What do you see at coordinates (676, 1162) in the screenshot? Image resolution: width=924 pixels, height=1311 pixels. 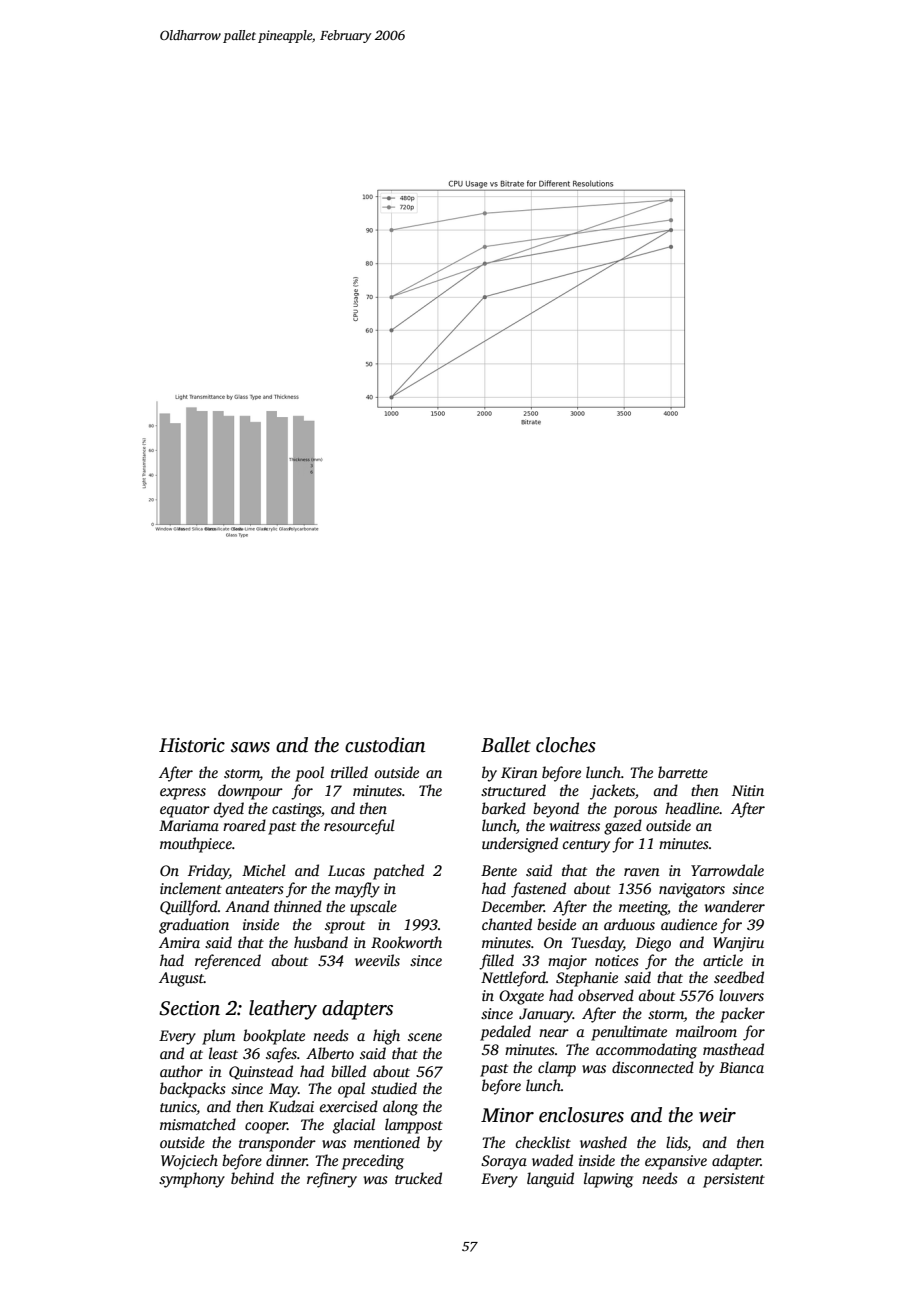 I see `expansive` at bounding box center [676, 1162].
